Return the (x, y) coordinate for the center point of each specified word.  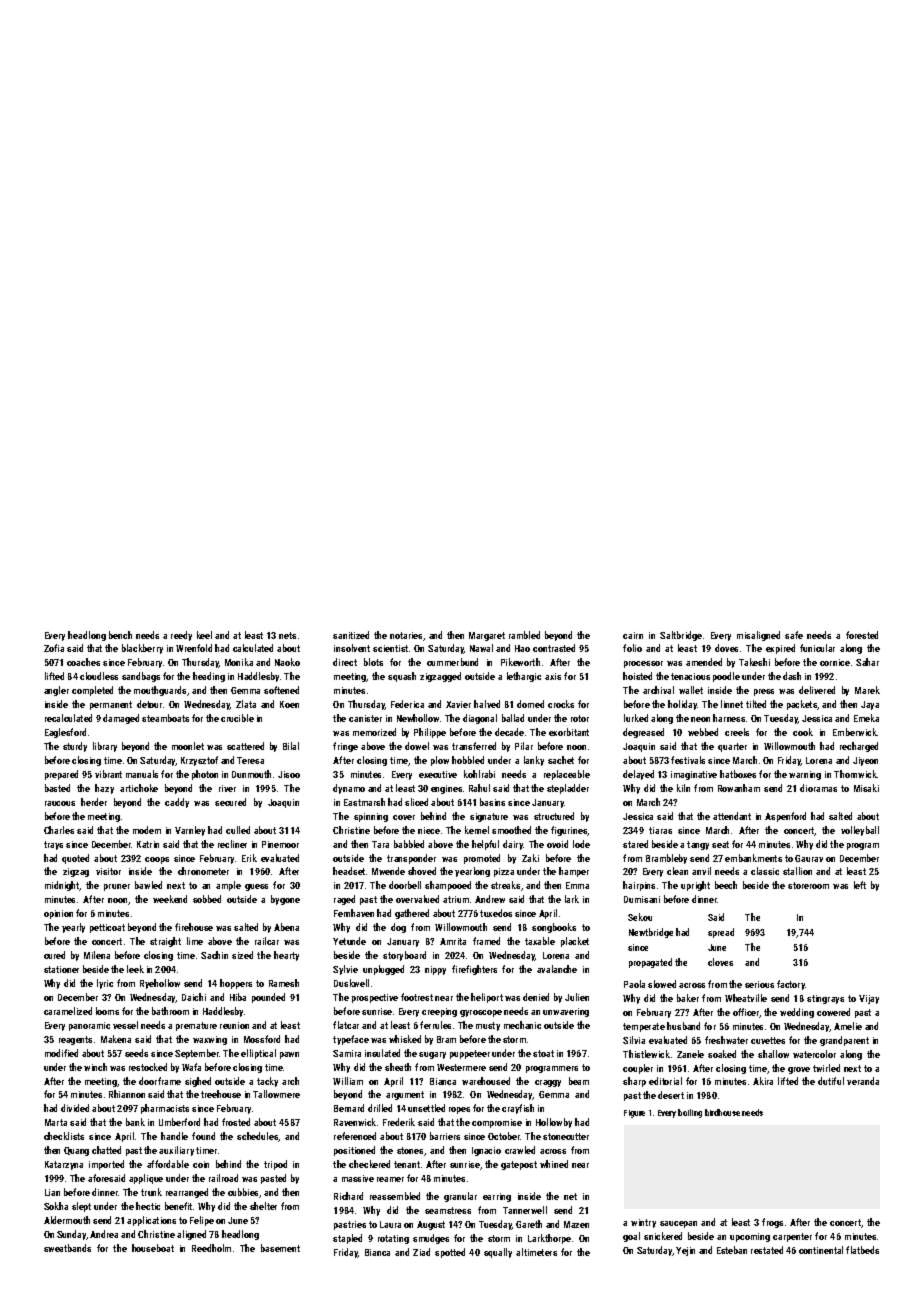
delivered (817, 690)
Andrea (104, 1234)
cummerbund (452, 662)
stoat (543, 1053)
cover (404, 817)
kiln (683, 788)
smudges (431, 1239)
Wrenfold (194, 648)
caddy (177, 803)
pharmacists (165, 1109)
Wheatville (746, 998)
